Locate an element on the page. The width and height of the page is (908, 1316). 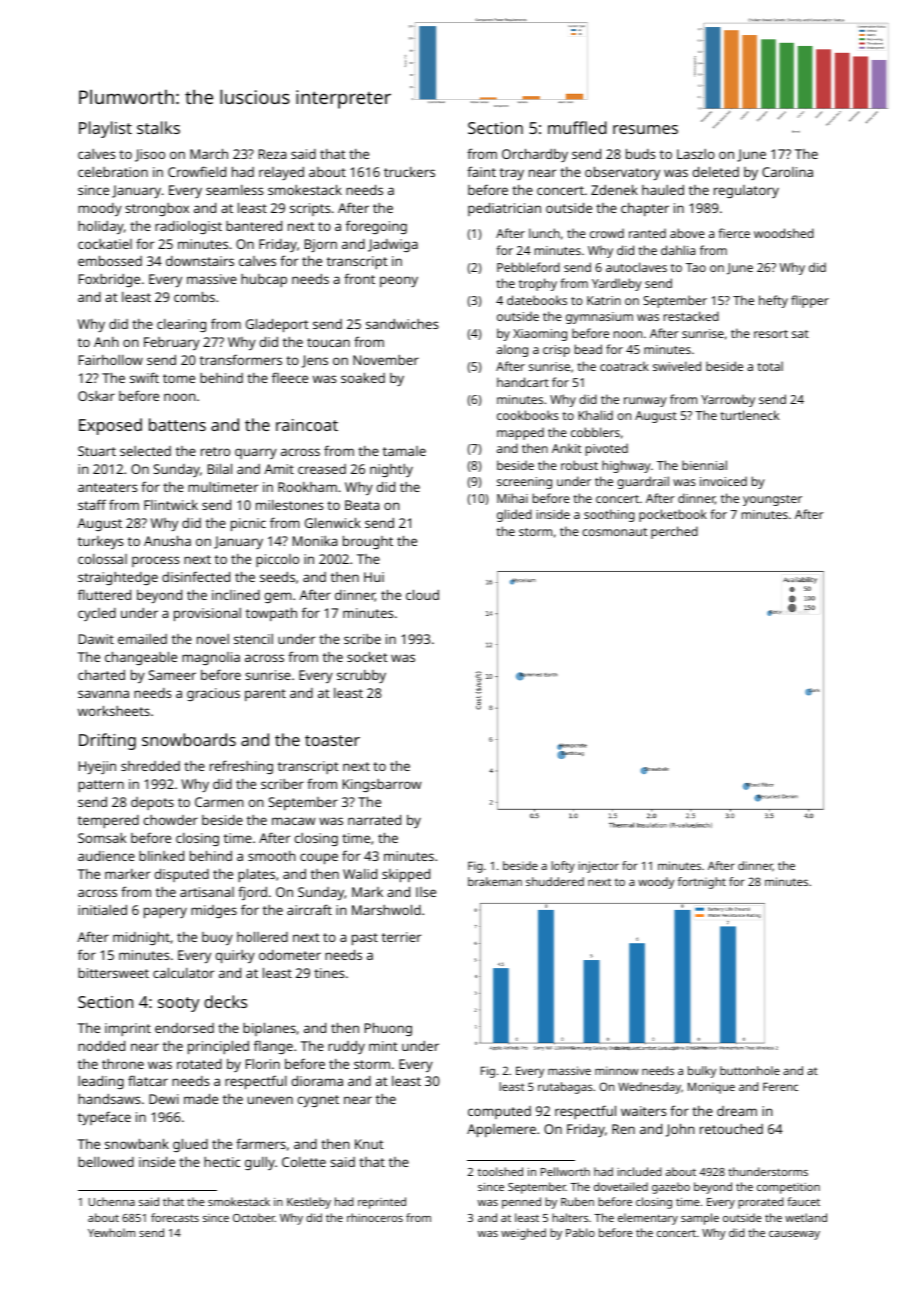
skipped is located at coordinates (406, 875).
